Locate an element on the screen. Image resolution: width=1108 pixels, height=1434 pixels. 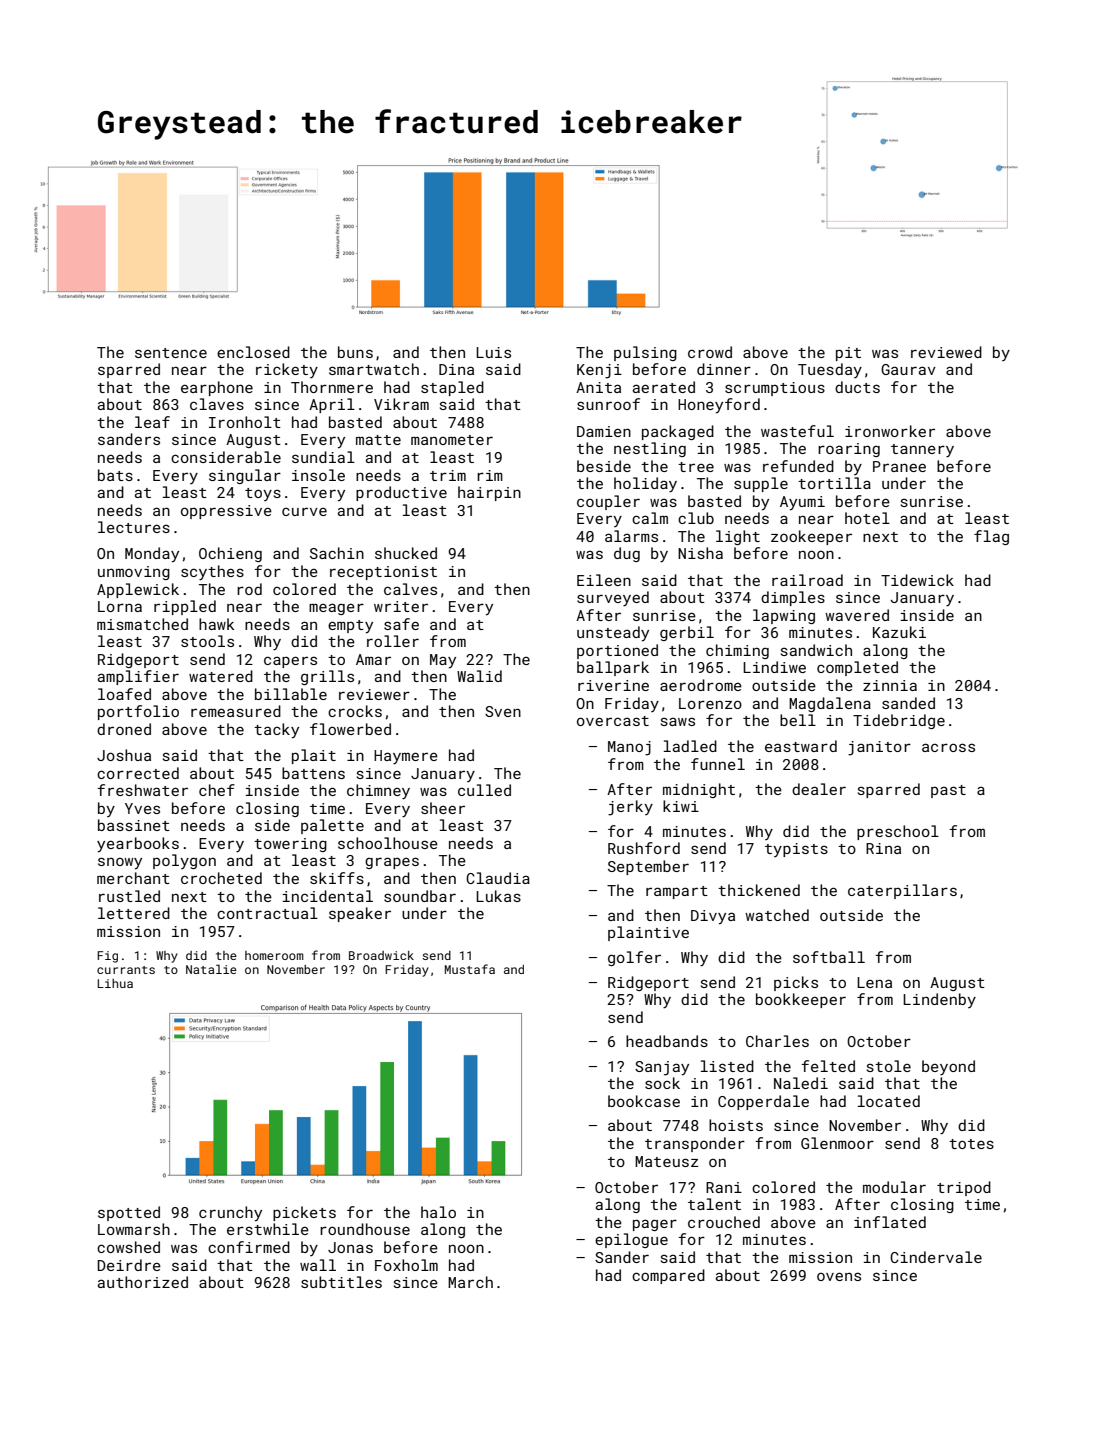
Foxholm is located at coordinates (406, 1265).
